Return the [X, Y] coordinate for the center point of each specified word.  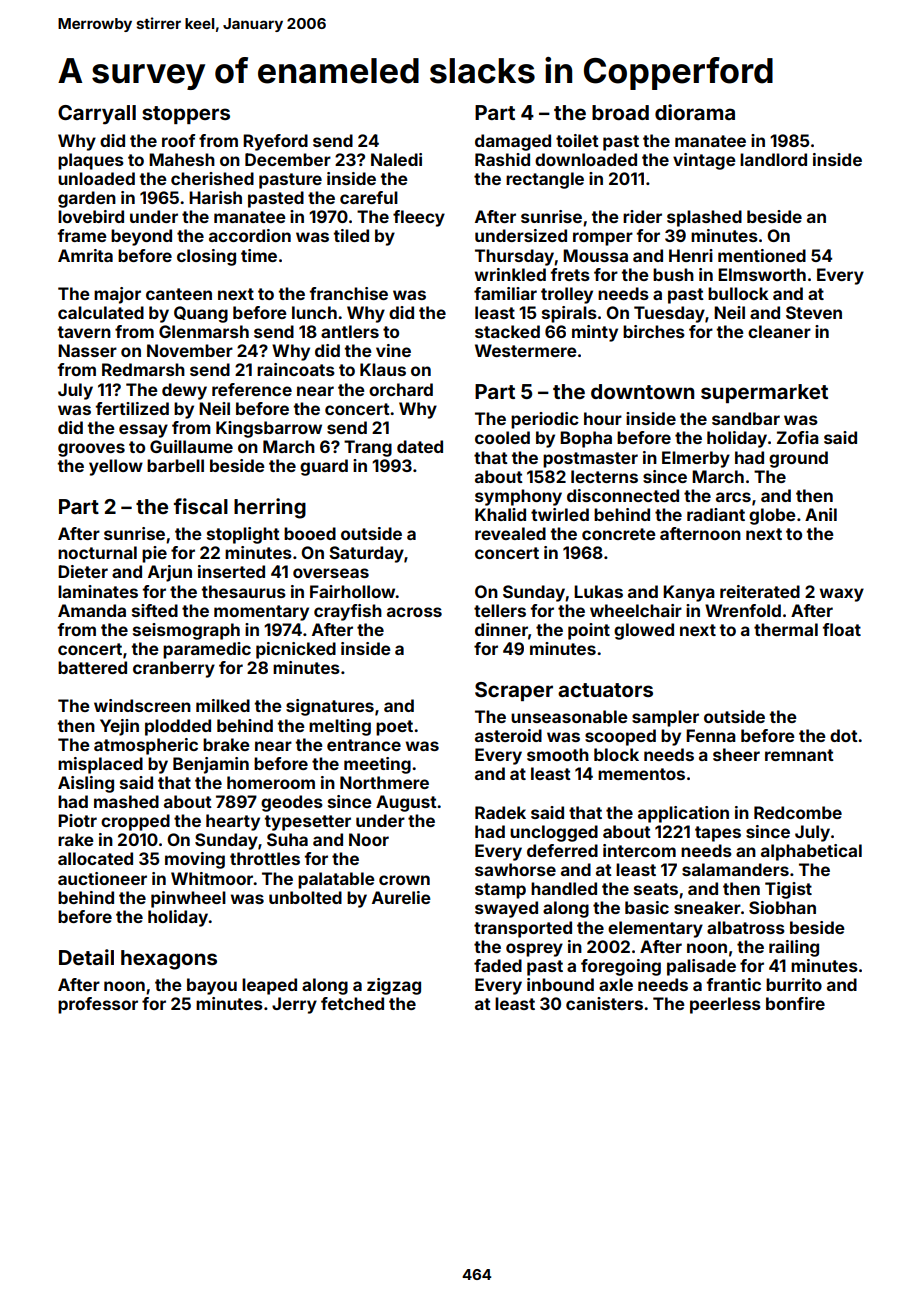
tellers [500, 610]
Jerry [294, 1005]
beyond [141, 237]
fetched [352, 1003]
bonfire [795, 1003]
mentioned [762, 255]
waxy [842, 595]
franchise [348, 293]
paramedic [207, 650]
